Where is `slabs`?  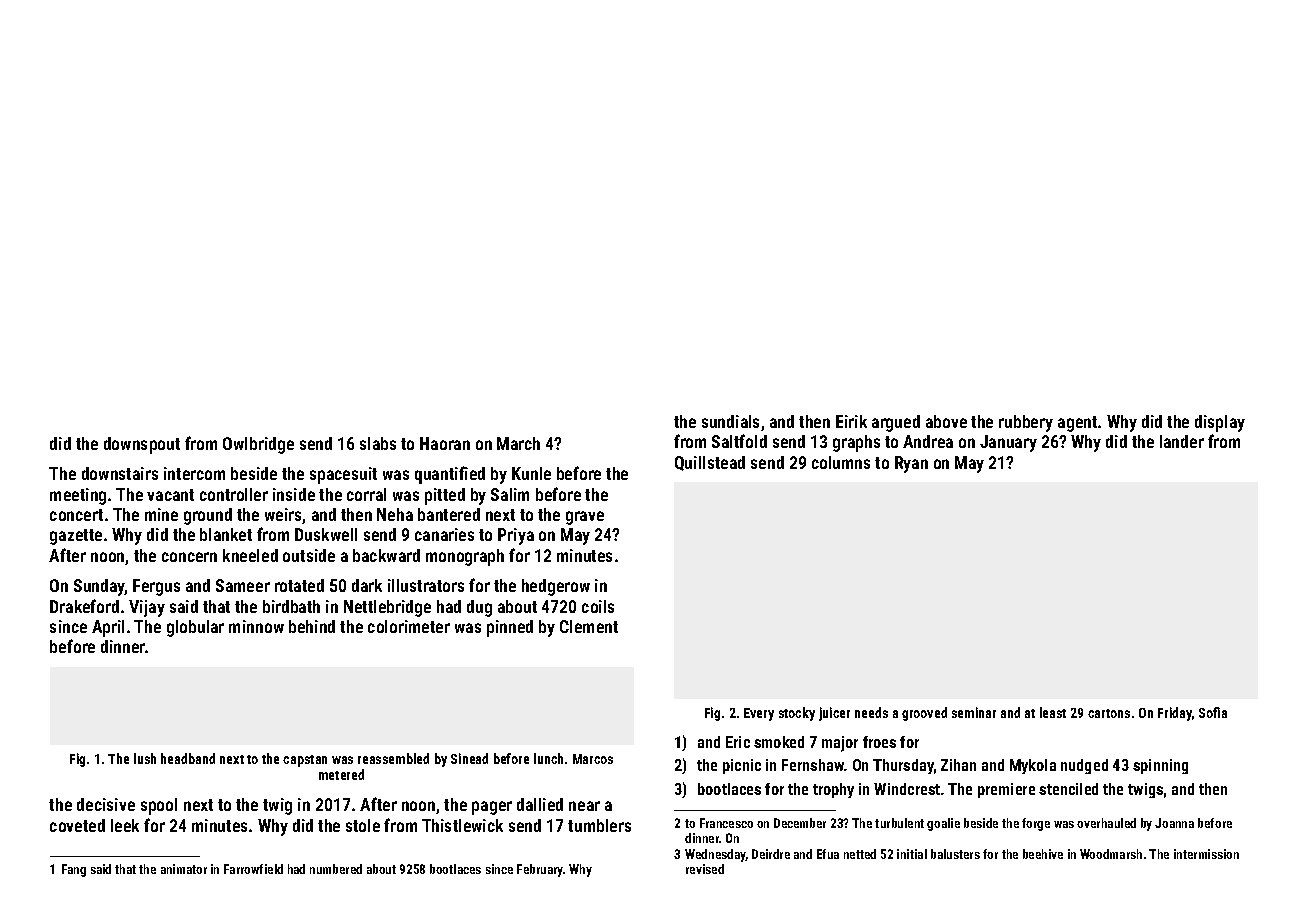
slabs is located at coordinates (378, 443).
